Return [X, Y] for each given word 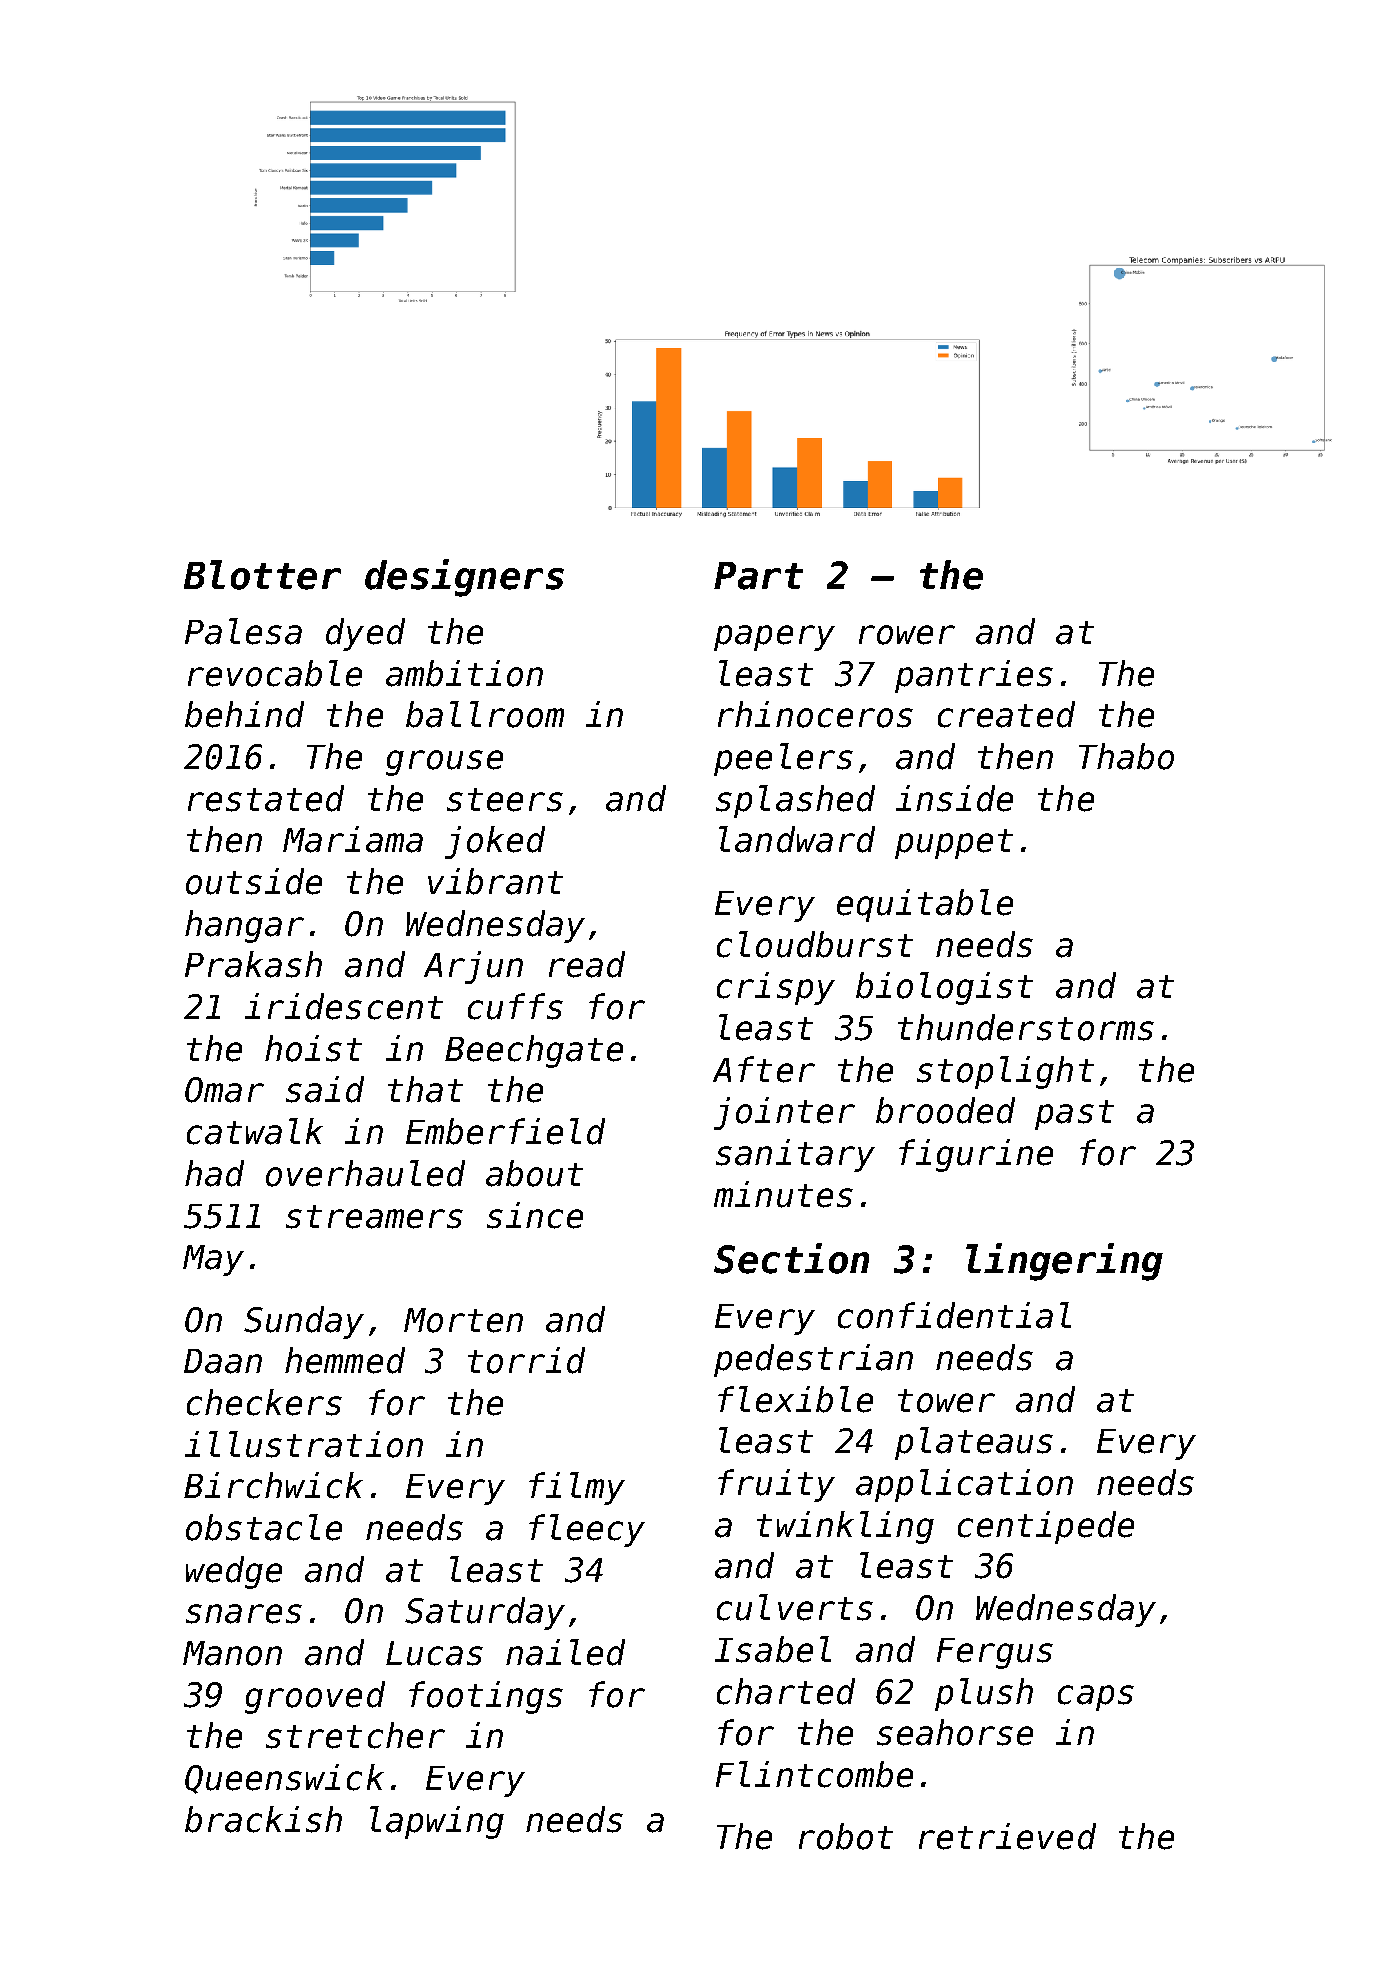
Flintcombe [814, 1774]
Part [758, 576]
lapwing [437, 1822]
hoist [313, 1048]
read [587, 964]
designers [464, 578]
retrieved [1007, 1836]
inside [954, 798]
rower [907, 635]
